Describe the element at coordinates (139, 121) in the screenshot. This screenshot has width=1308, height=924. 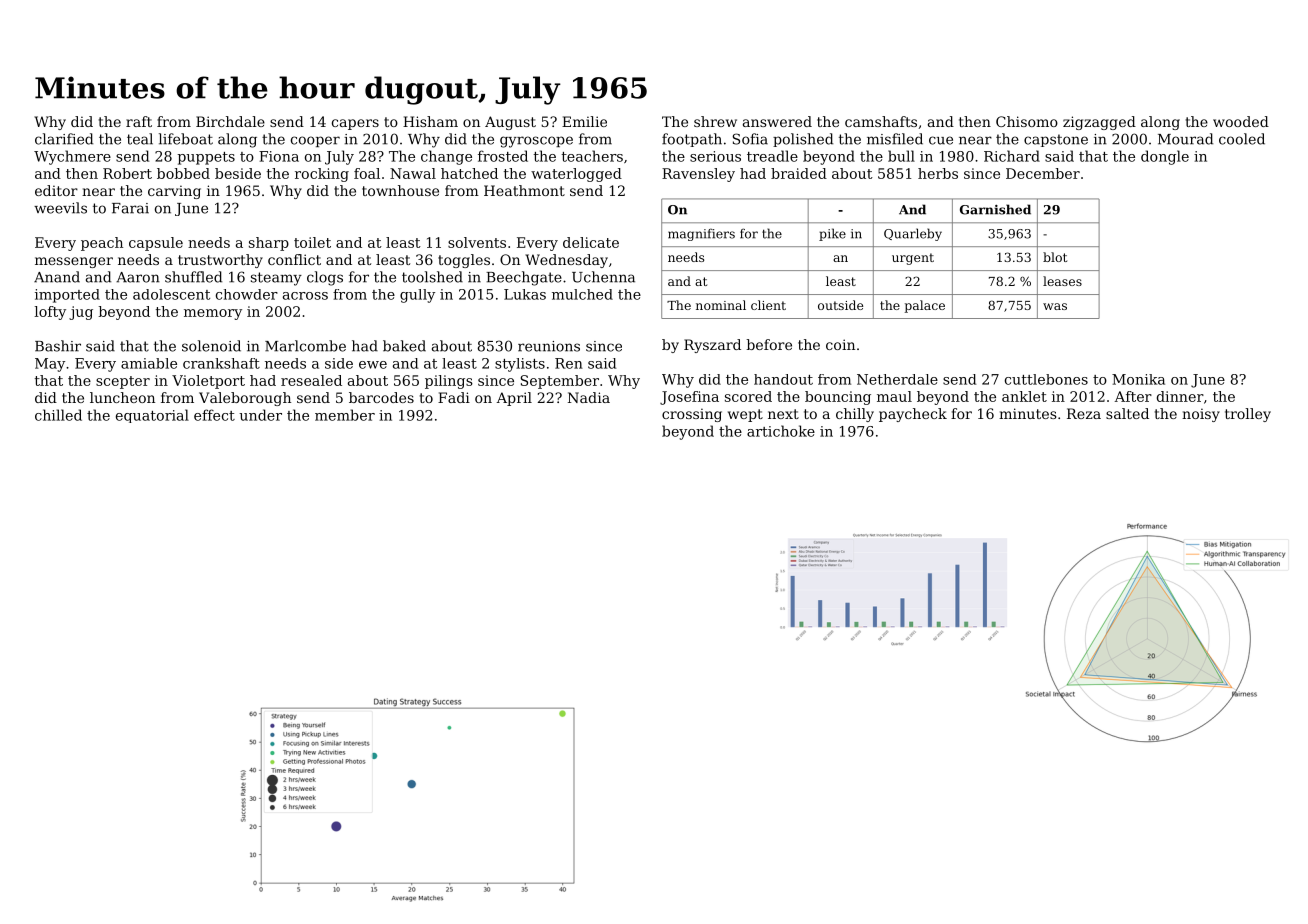
I see `raft` at that location.
